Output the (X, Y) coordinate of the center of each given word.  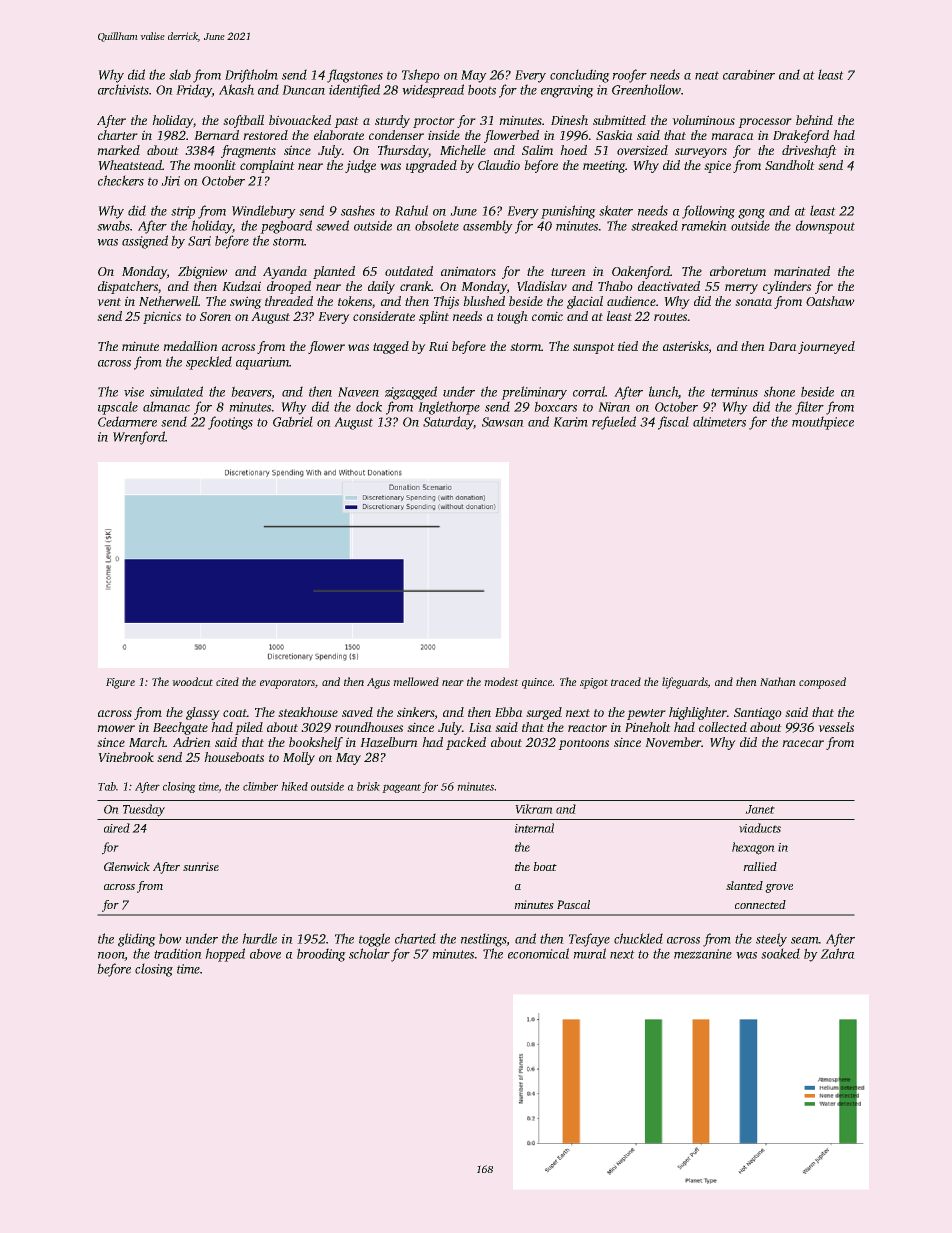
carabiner (749, 75)
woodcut (193, 681)
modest (501, 681)
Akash (236, 89)
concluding (579, 76)
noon (111, 955)
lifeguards (685, 683)
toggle (374, 940)
